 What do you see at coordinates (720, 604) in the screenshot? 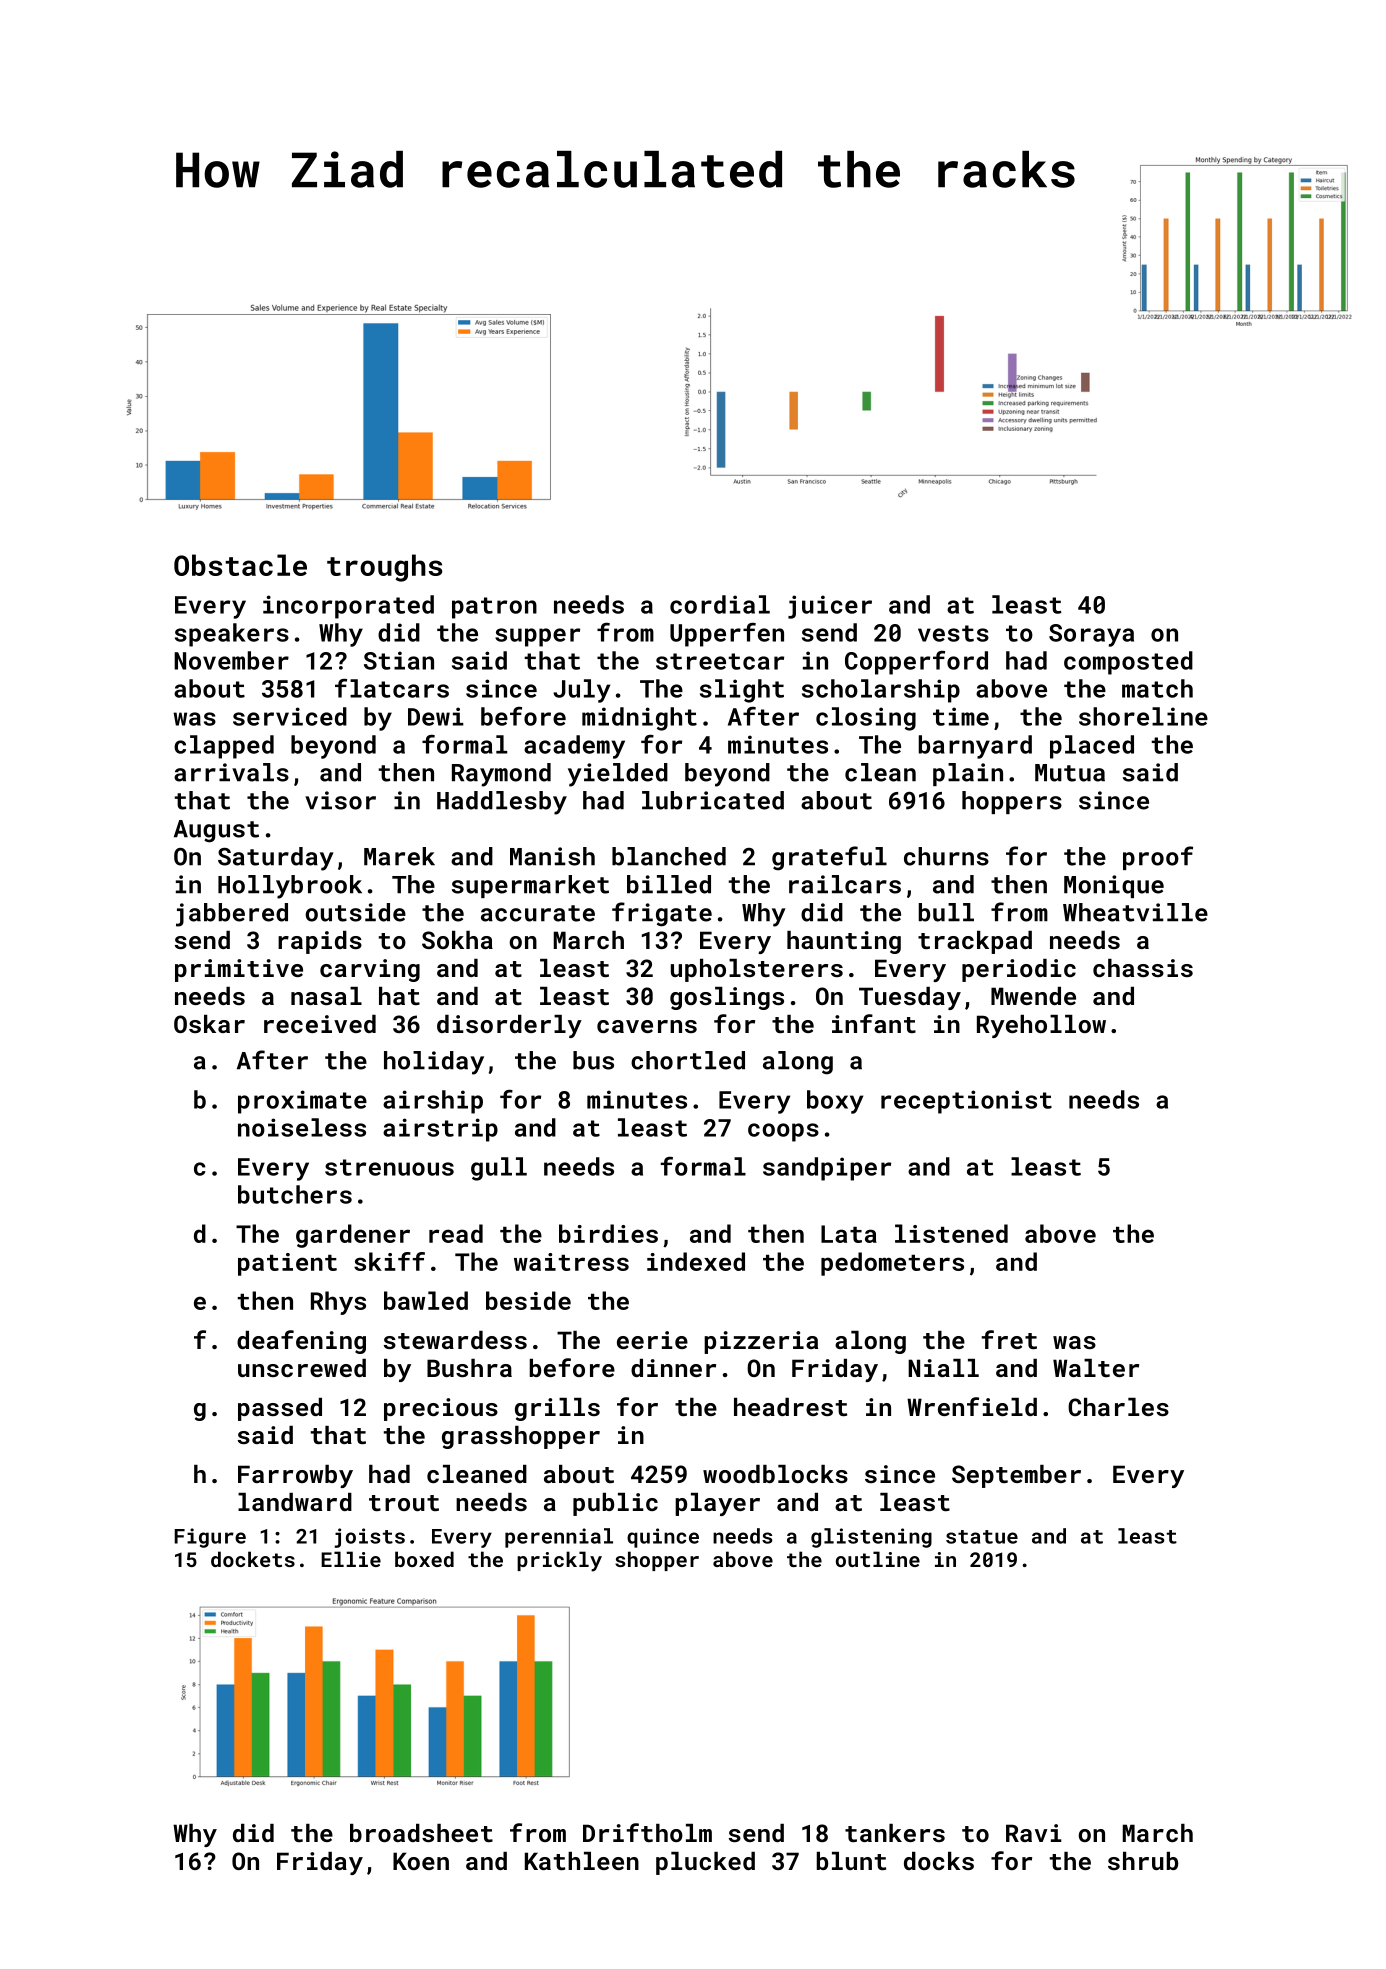
I see `cordial` at bounding box center [720, 604].
